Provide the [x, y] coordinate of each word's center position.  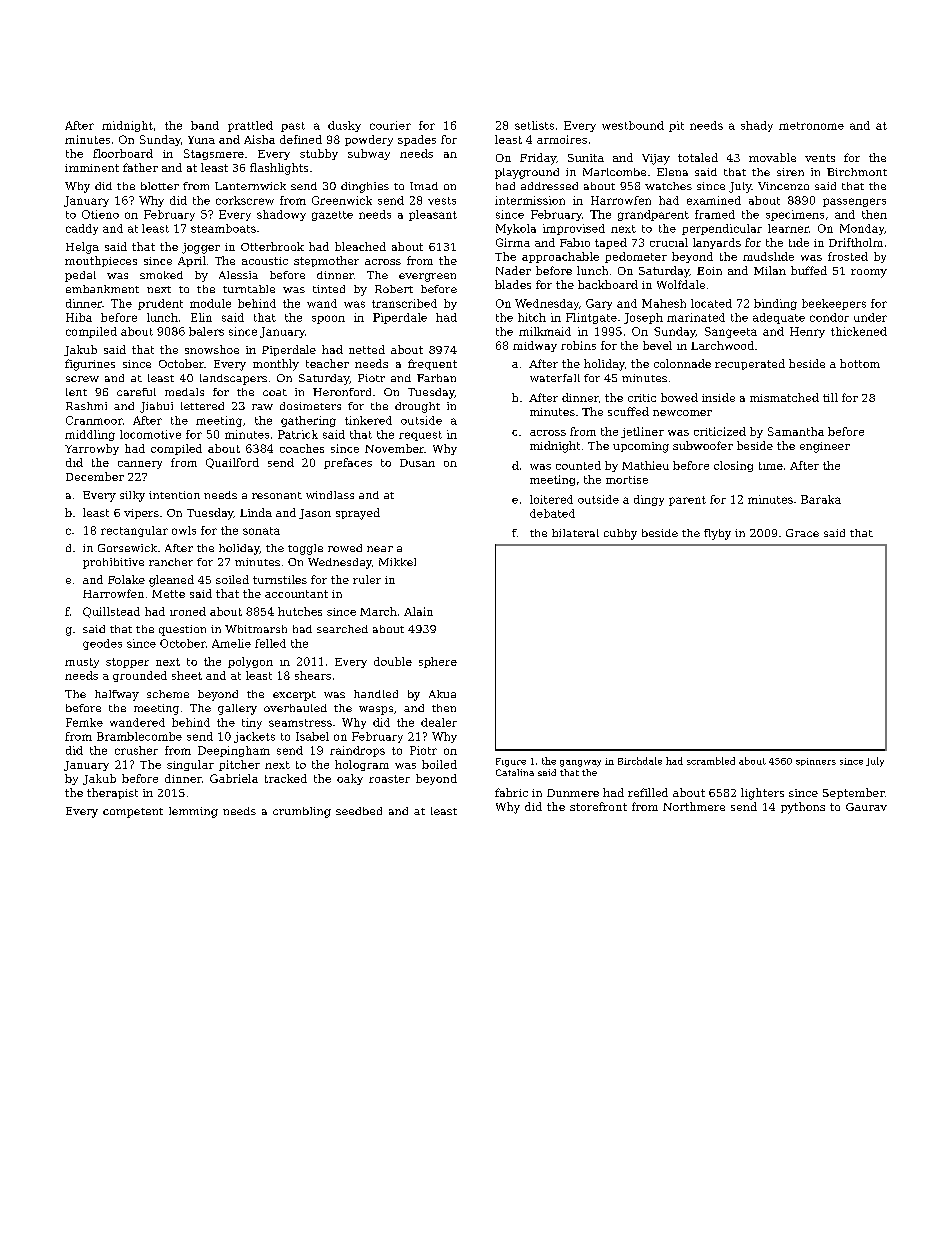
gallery [237, 709]
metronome [811, 126]
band [205, 125]
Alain [418, 611]
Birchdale [640, 761]
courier [390, 125]
